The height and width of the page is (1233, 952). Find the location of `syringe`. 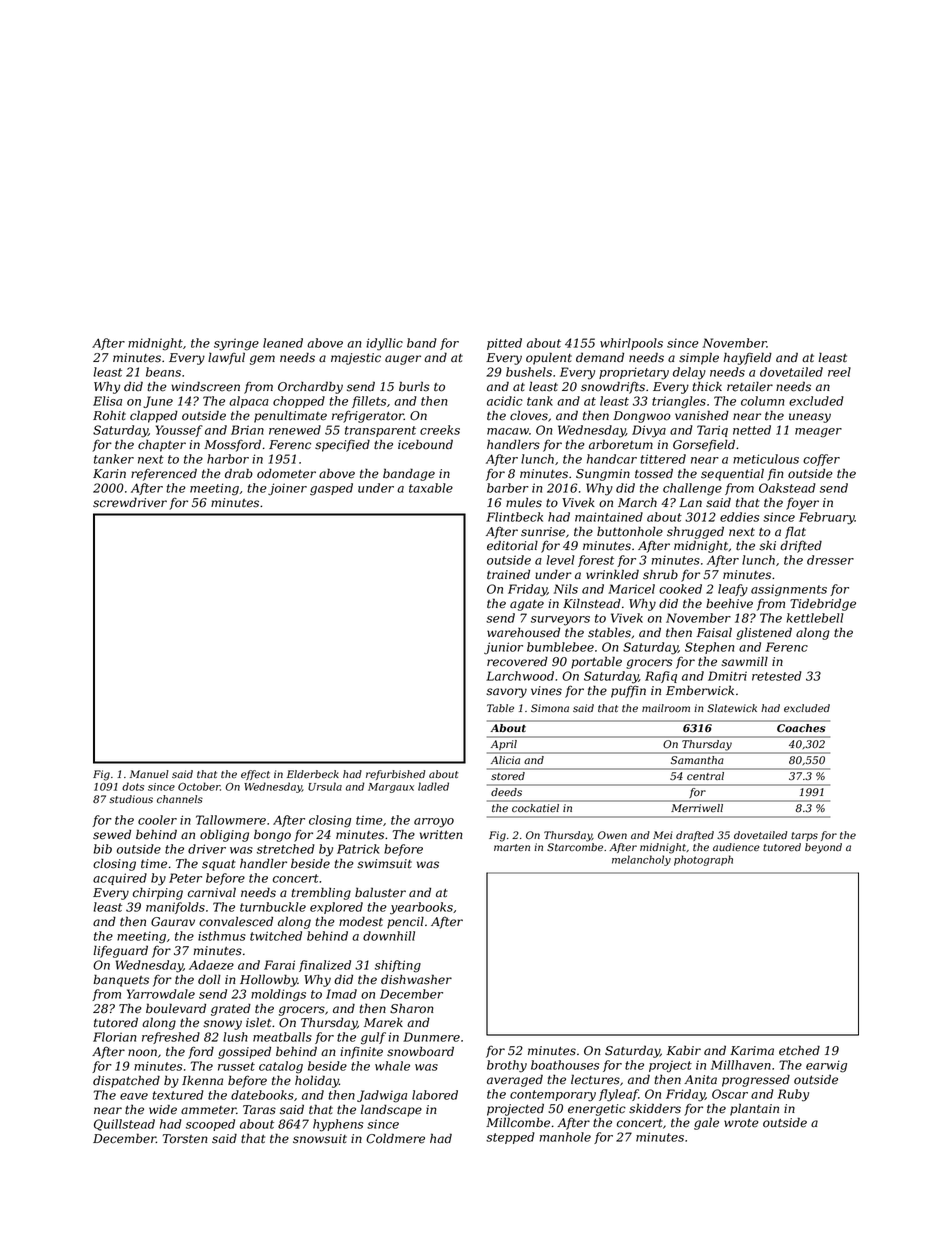

syringe is located at coordinates (236, 344).
